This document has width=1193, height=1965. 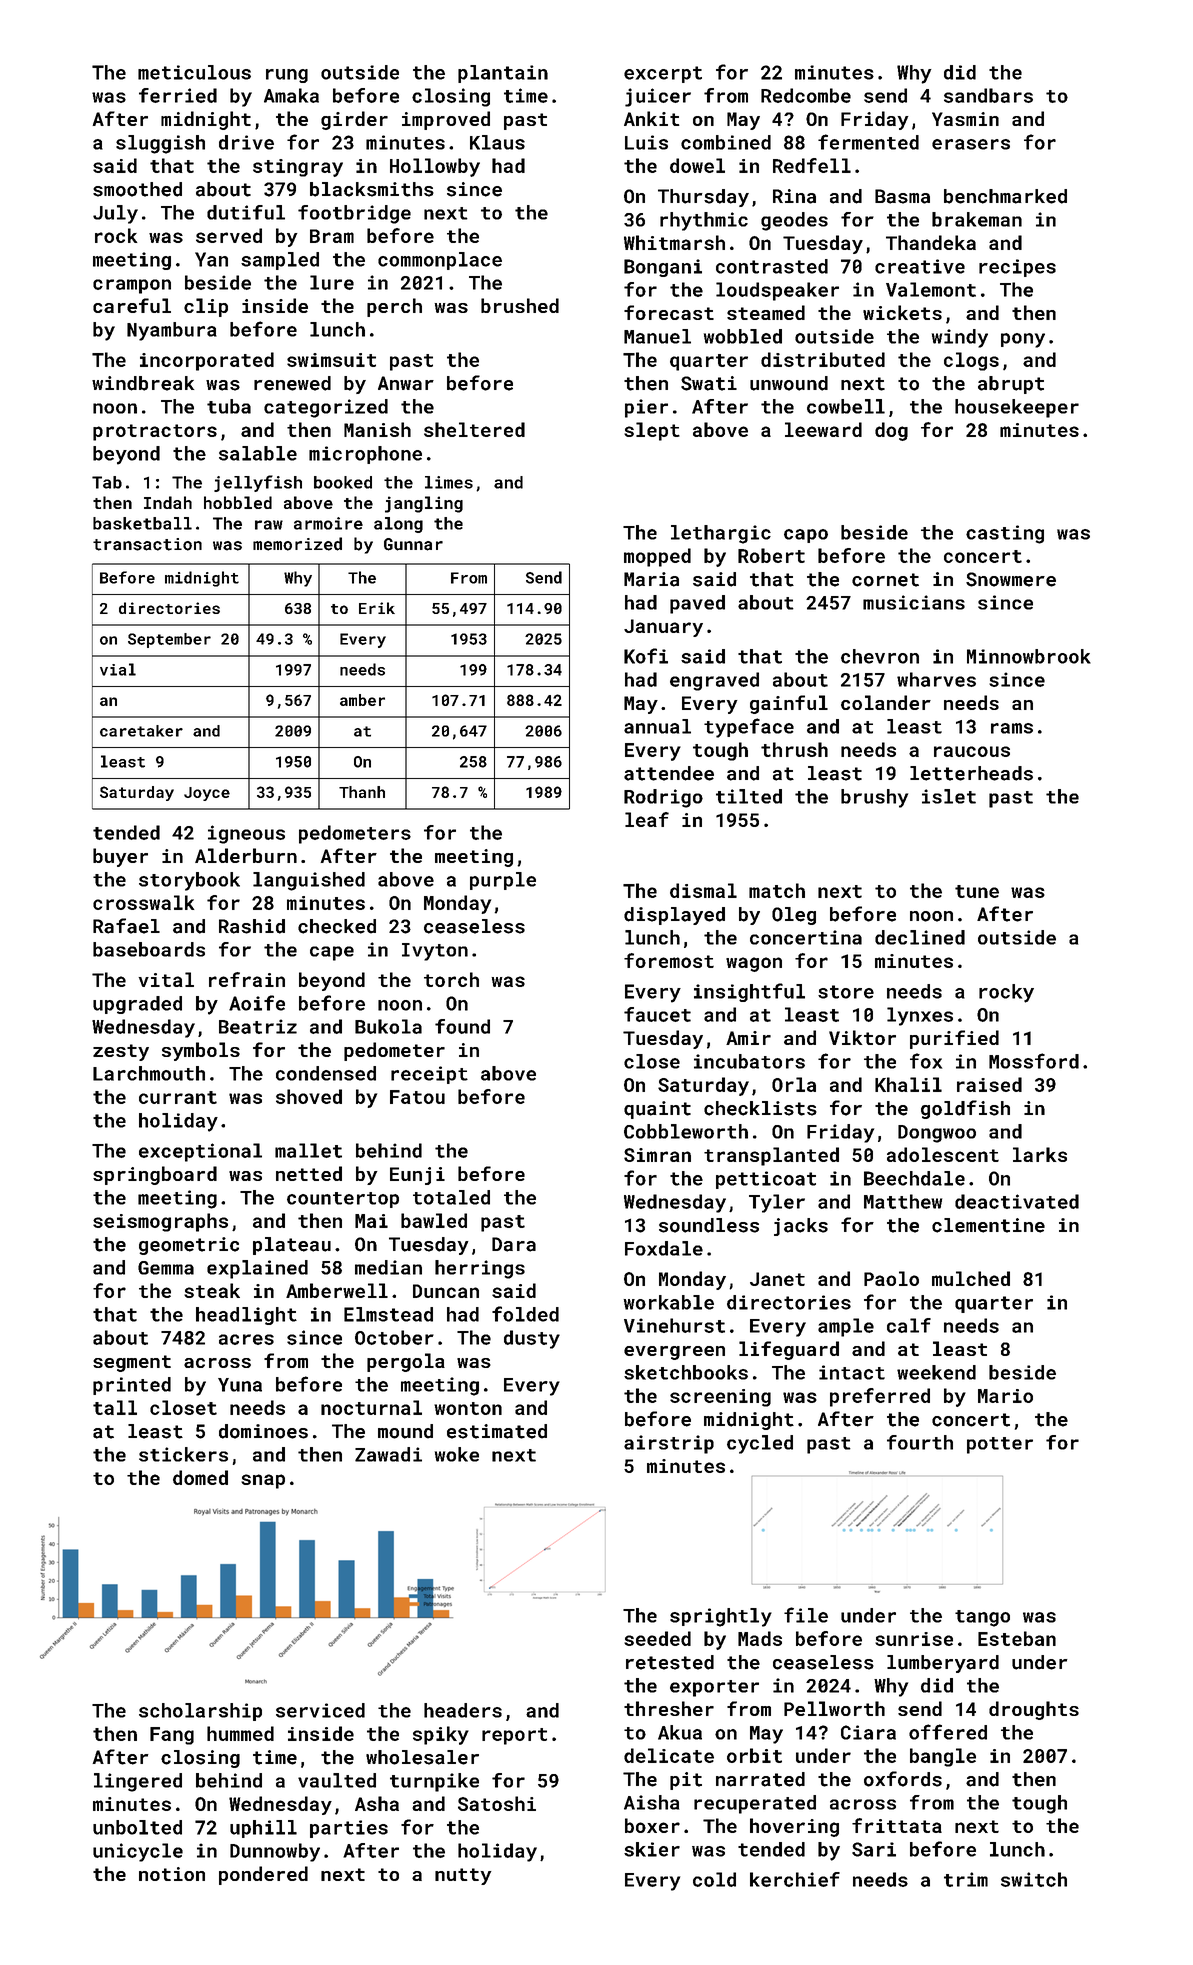 What do you see at coordinates (354, 120) in the document?
I see `girder` at bounding box center [354, 120].
